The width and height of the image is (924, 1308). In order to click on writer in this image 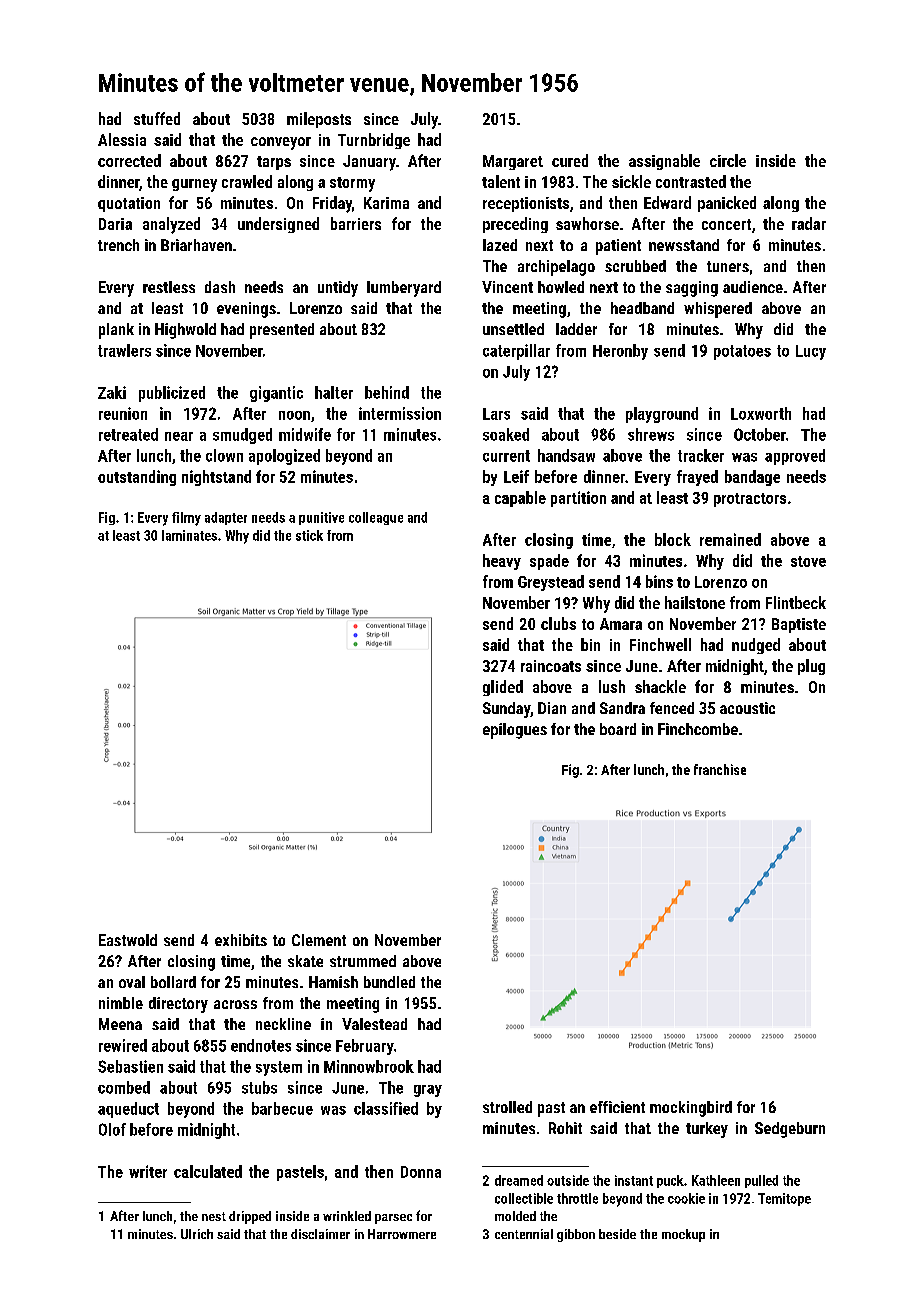, I will do `click(148, 1171)`.
